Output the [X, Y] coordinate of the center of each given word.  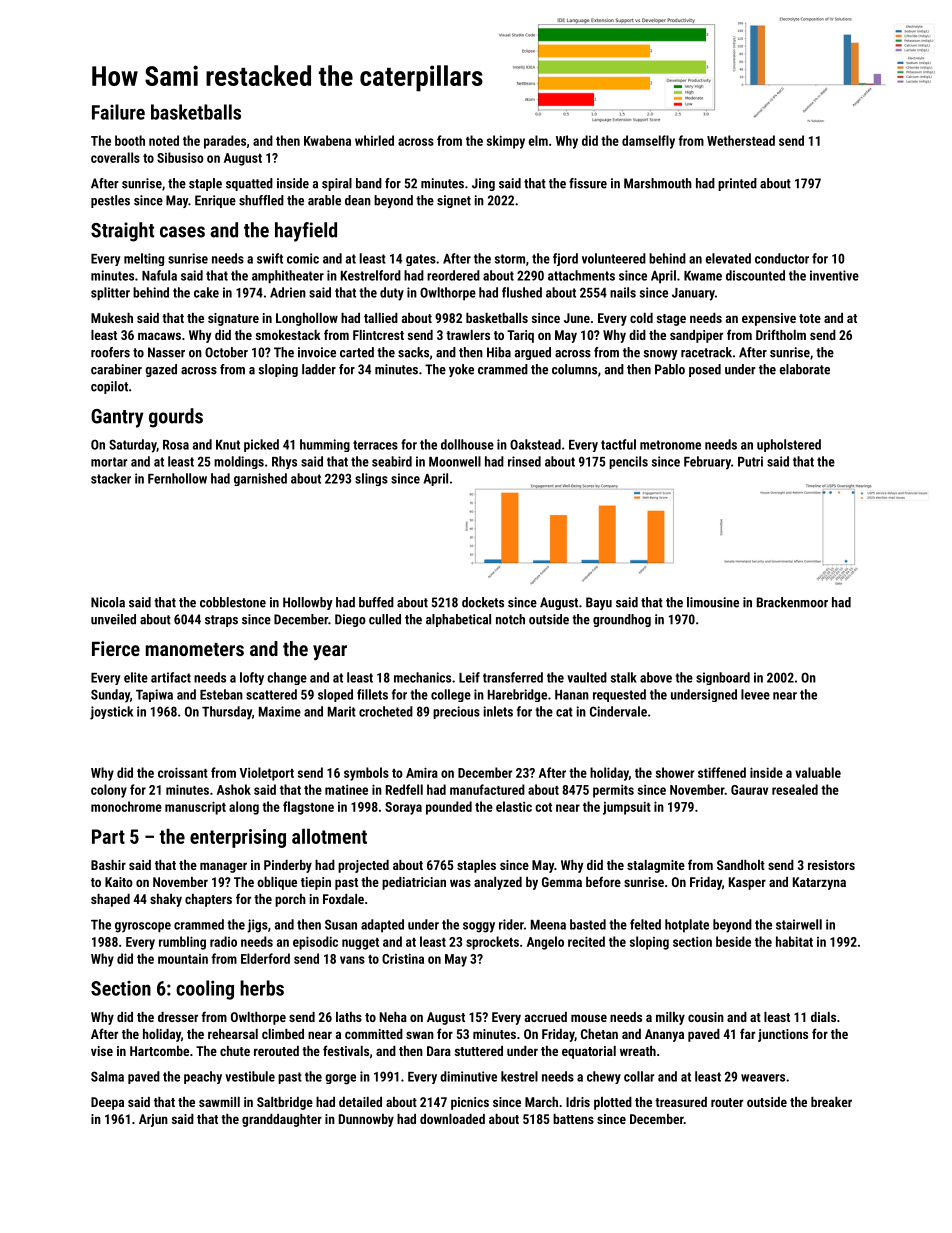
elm [538, 140]
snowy [660, 355]
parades [225, 142]
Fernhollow [177, 478]
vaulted [587, 677]
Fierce [116, 648]
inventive [834, 275]
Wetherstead [741, 140]
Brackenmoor [792, 602]
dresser [178, 1017]
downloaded [452, 1119]
